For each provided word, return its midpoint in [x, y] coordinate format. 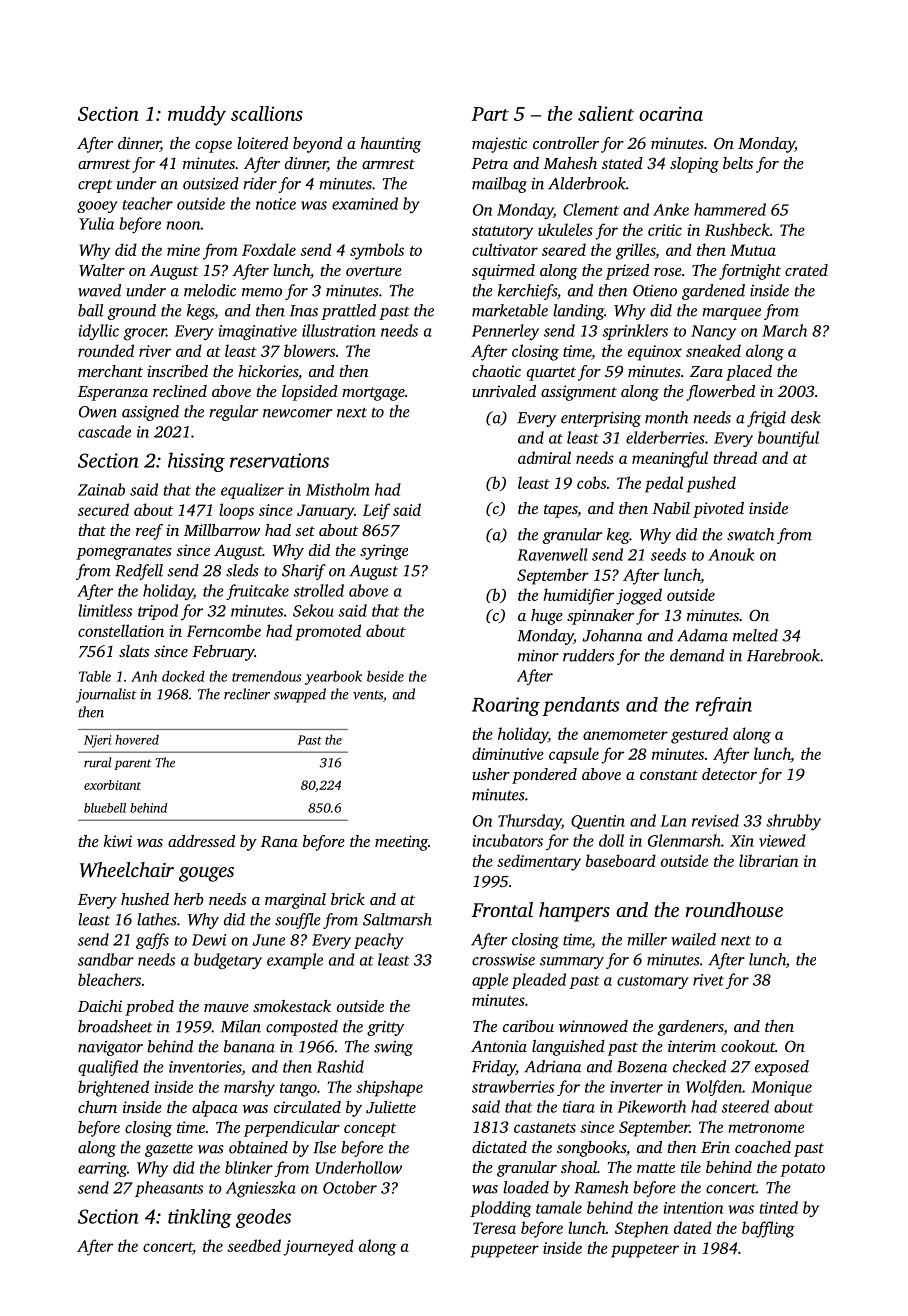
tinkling [200, 1218]
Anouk [731, 554]
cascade [104, 431]
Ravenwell [552, 554]
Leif [376, 511]
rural [98, 762]
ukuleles [565, 229]
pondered [544, 776]
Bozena [642, 1067]
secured [103, 509]
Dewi [209, 940]
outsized [211, 183]
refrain [724, 706]
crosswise [503, 960]
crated [806, 270]
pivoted [718, 510]
